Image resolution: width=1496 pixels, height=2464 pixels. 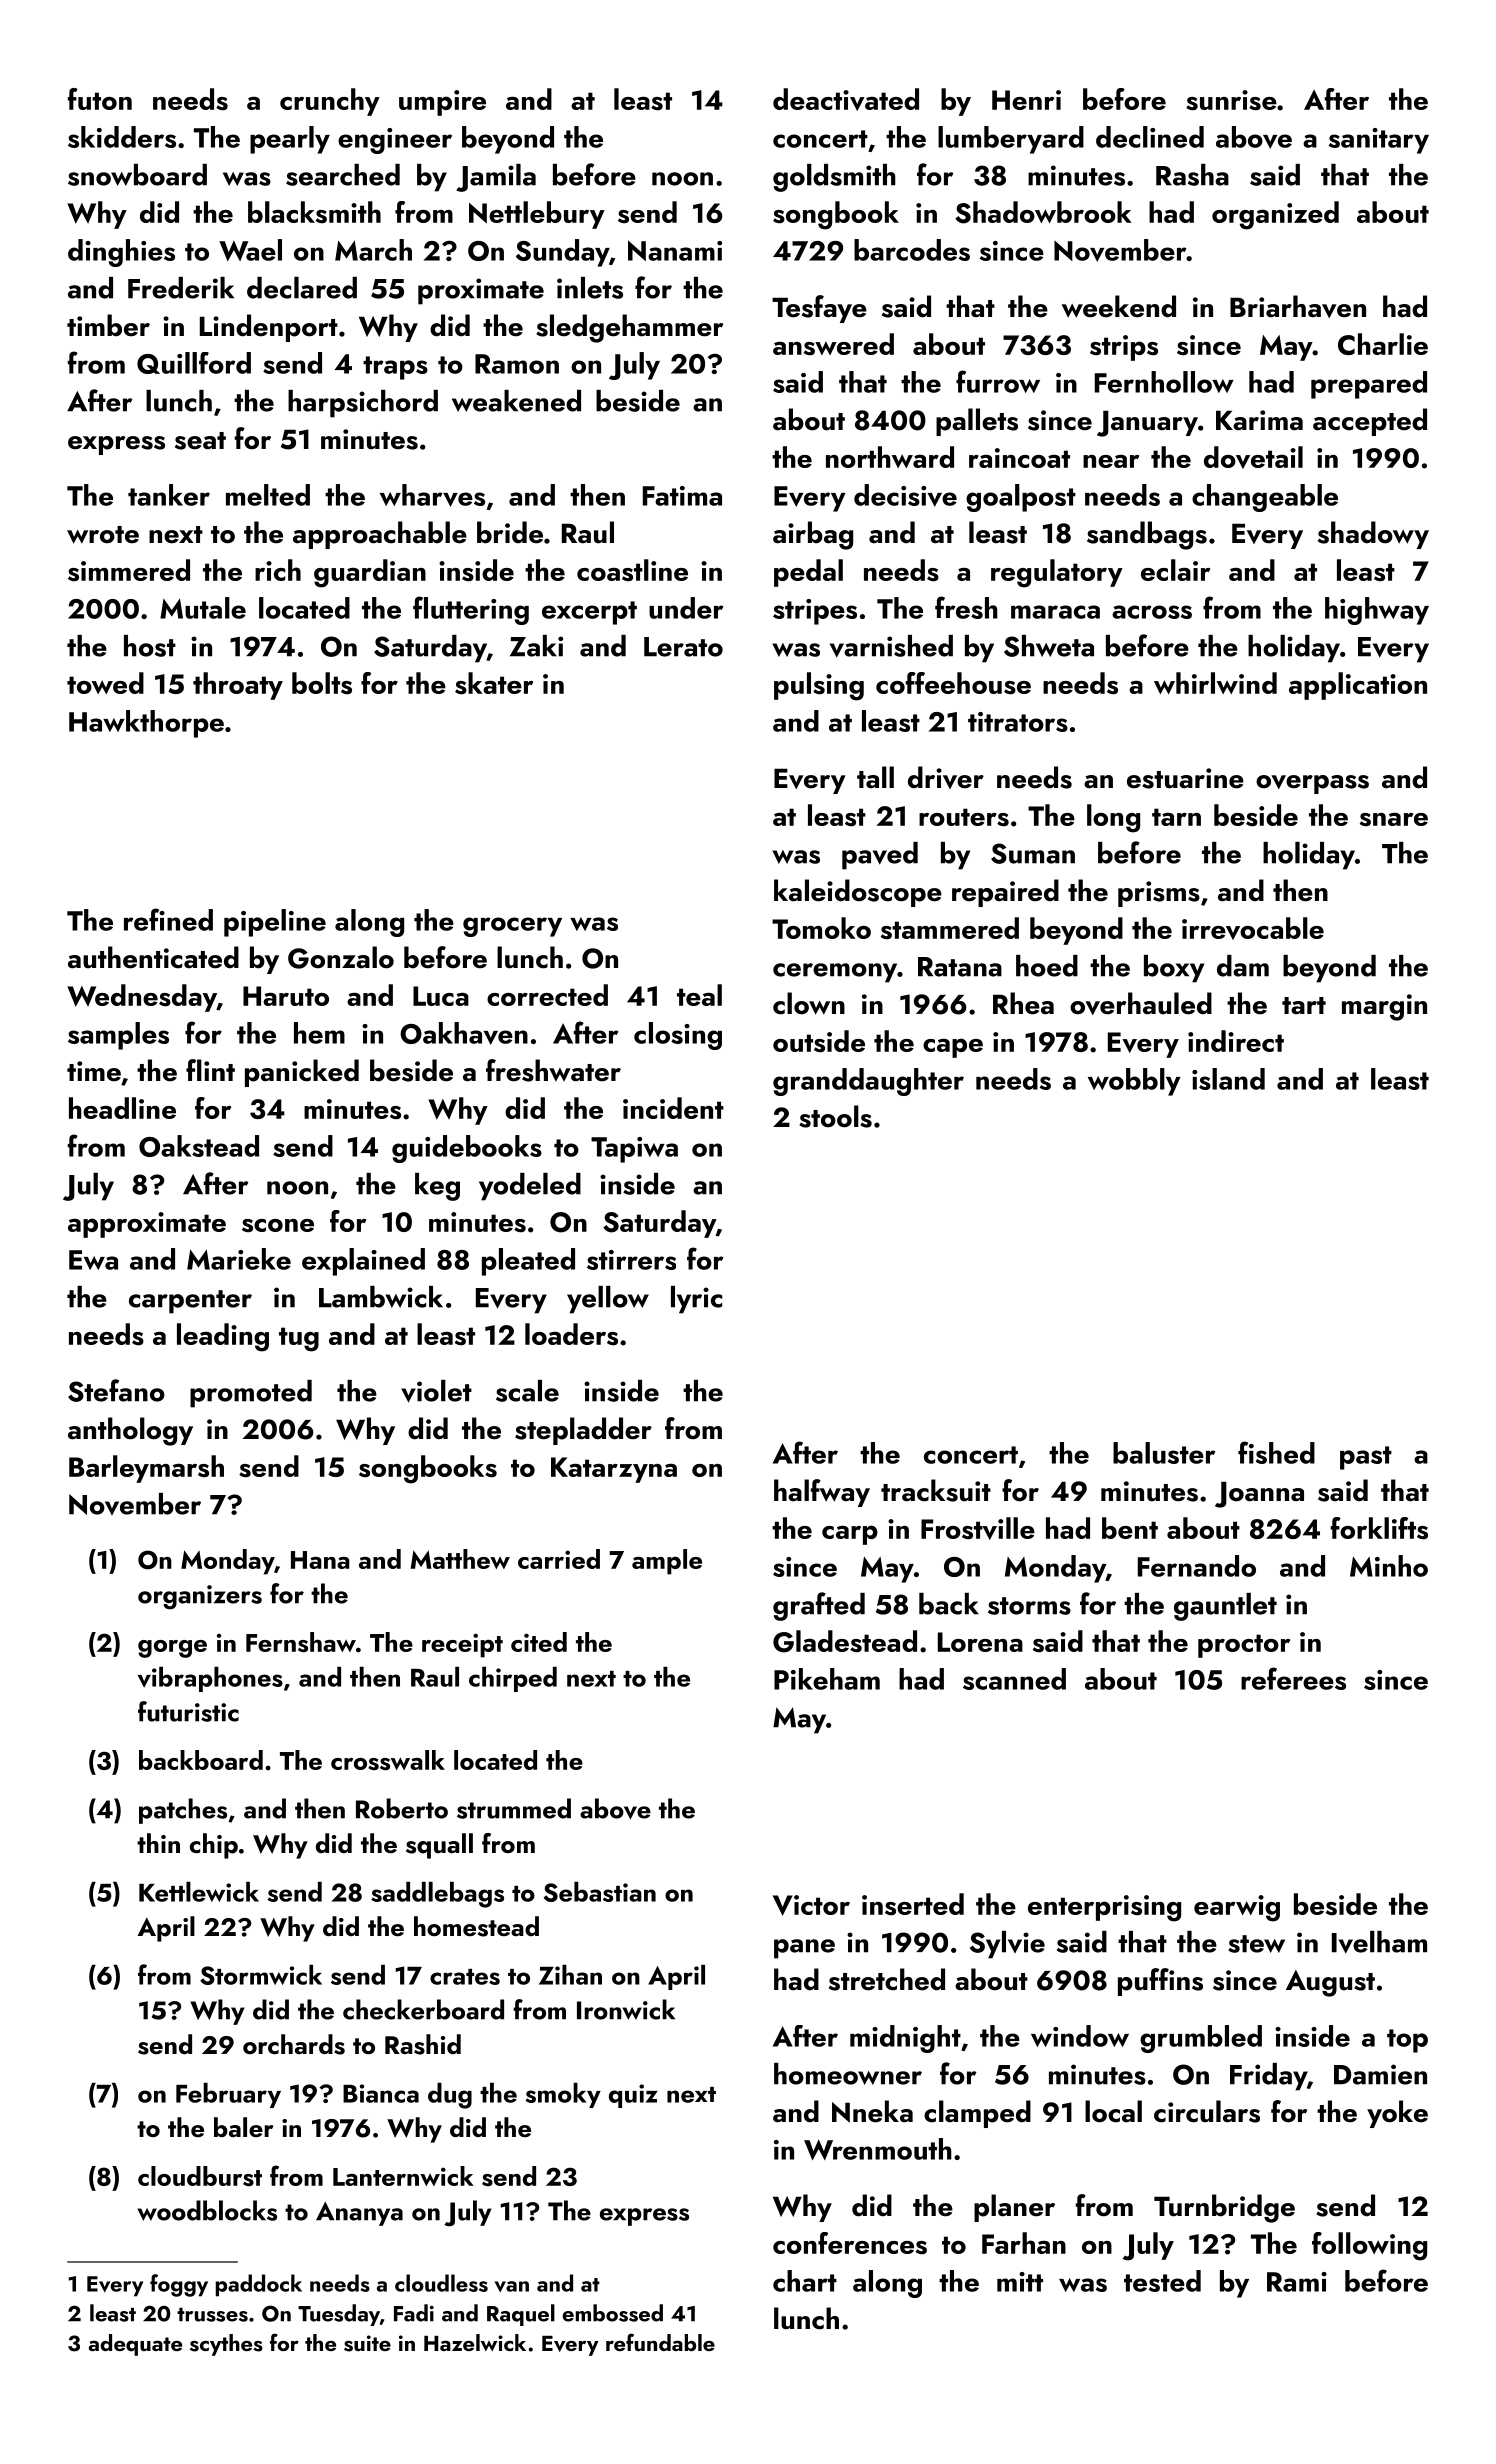 What do you see at coordinates (1160, 1982) in the screenshot?
I see `puffins` at bounding box center [1160, 1982].
